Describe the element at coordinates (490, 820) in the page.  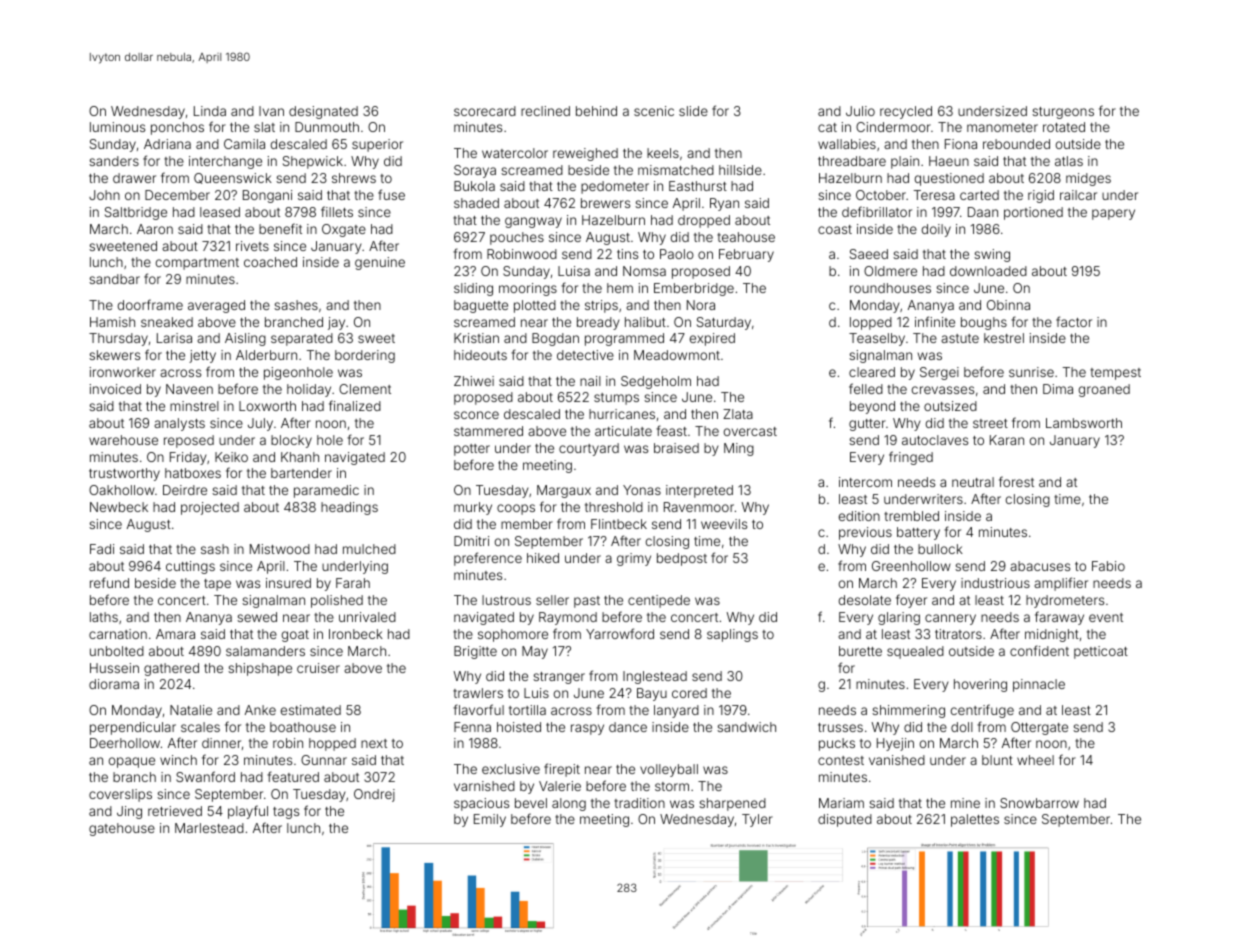
I see `Emily` at that location.
